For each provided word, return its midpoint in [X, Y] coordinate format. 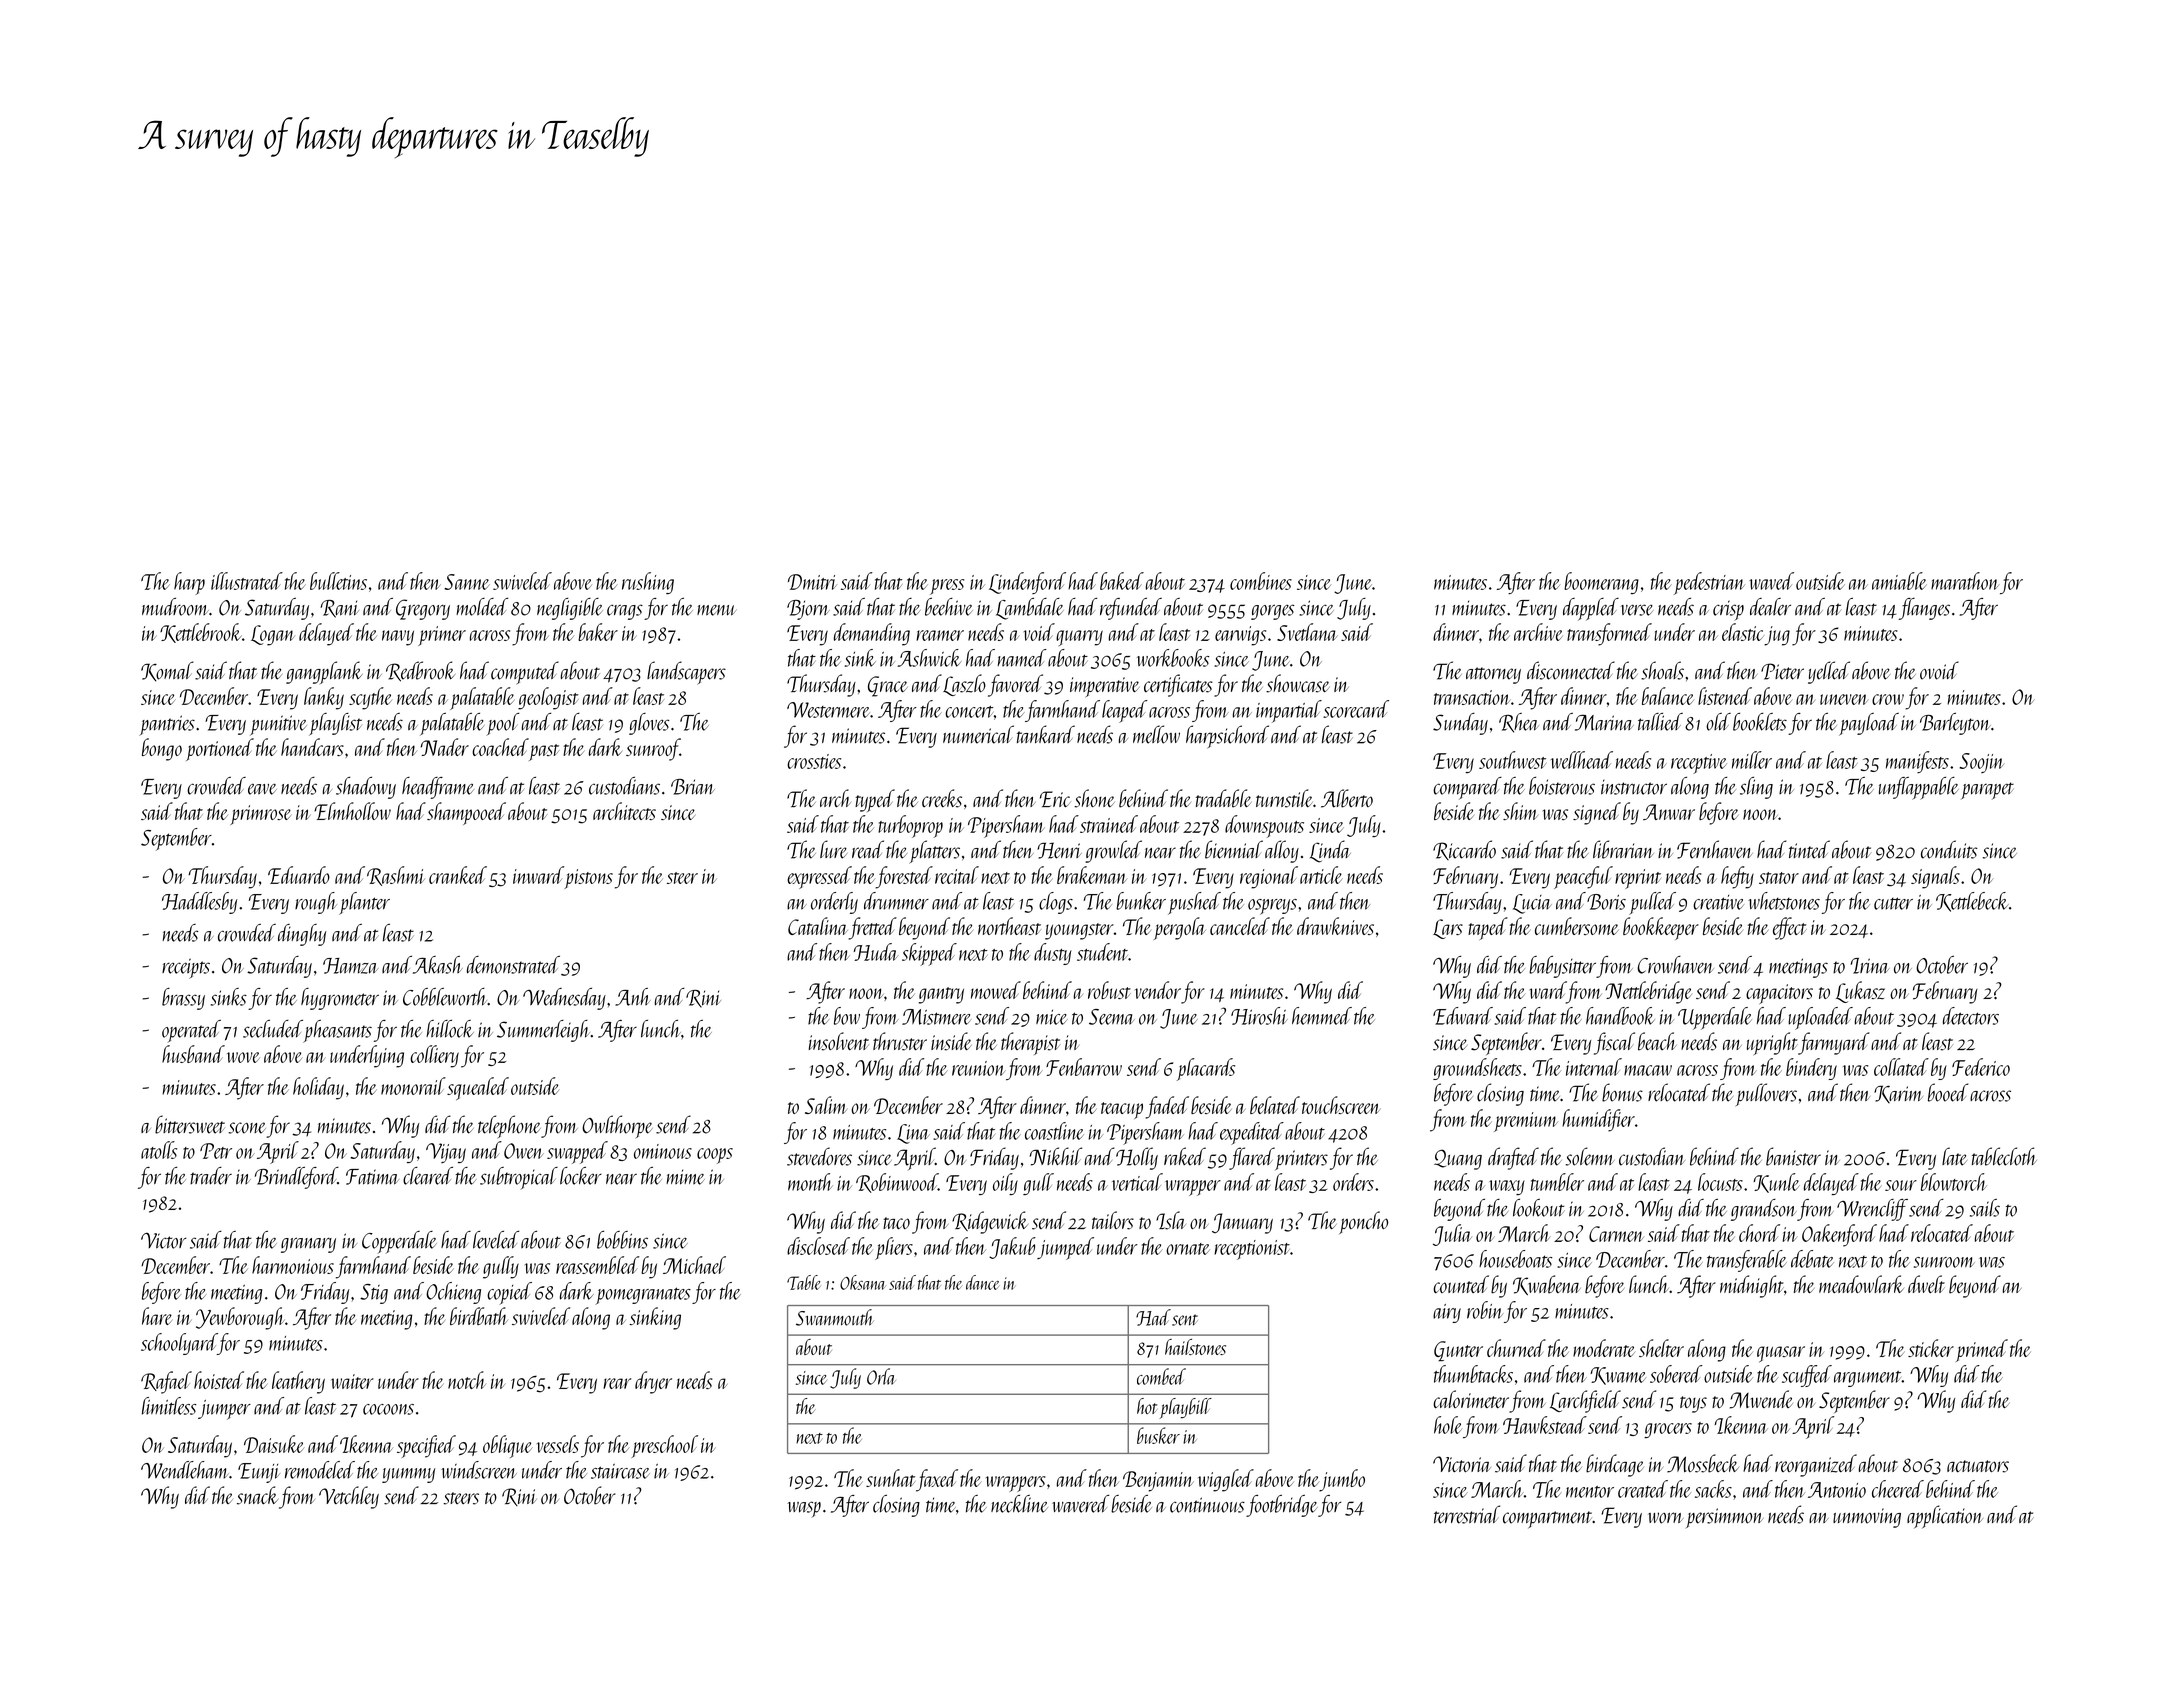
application [1945, 1516]
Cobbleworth [445, 997]
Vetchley [349, 1497]
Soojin [1981, 763]
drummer [896, 901]
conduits [1949, 849]
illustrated [247, 581]
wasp [804, 1509]
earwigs [1240, 636]
